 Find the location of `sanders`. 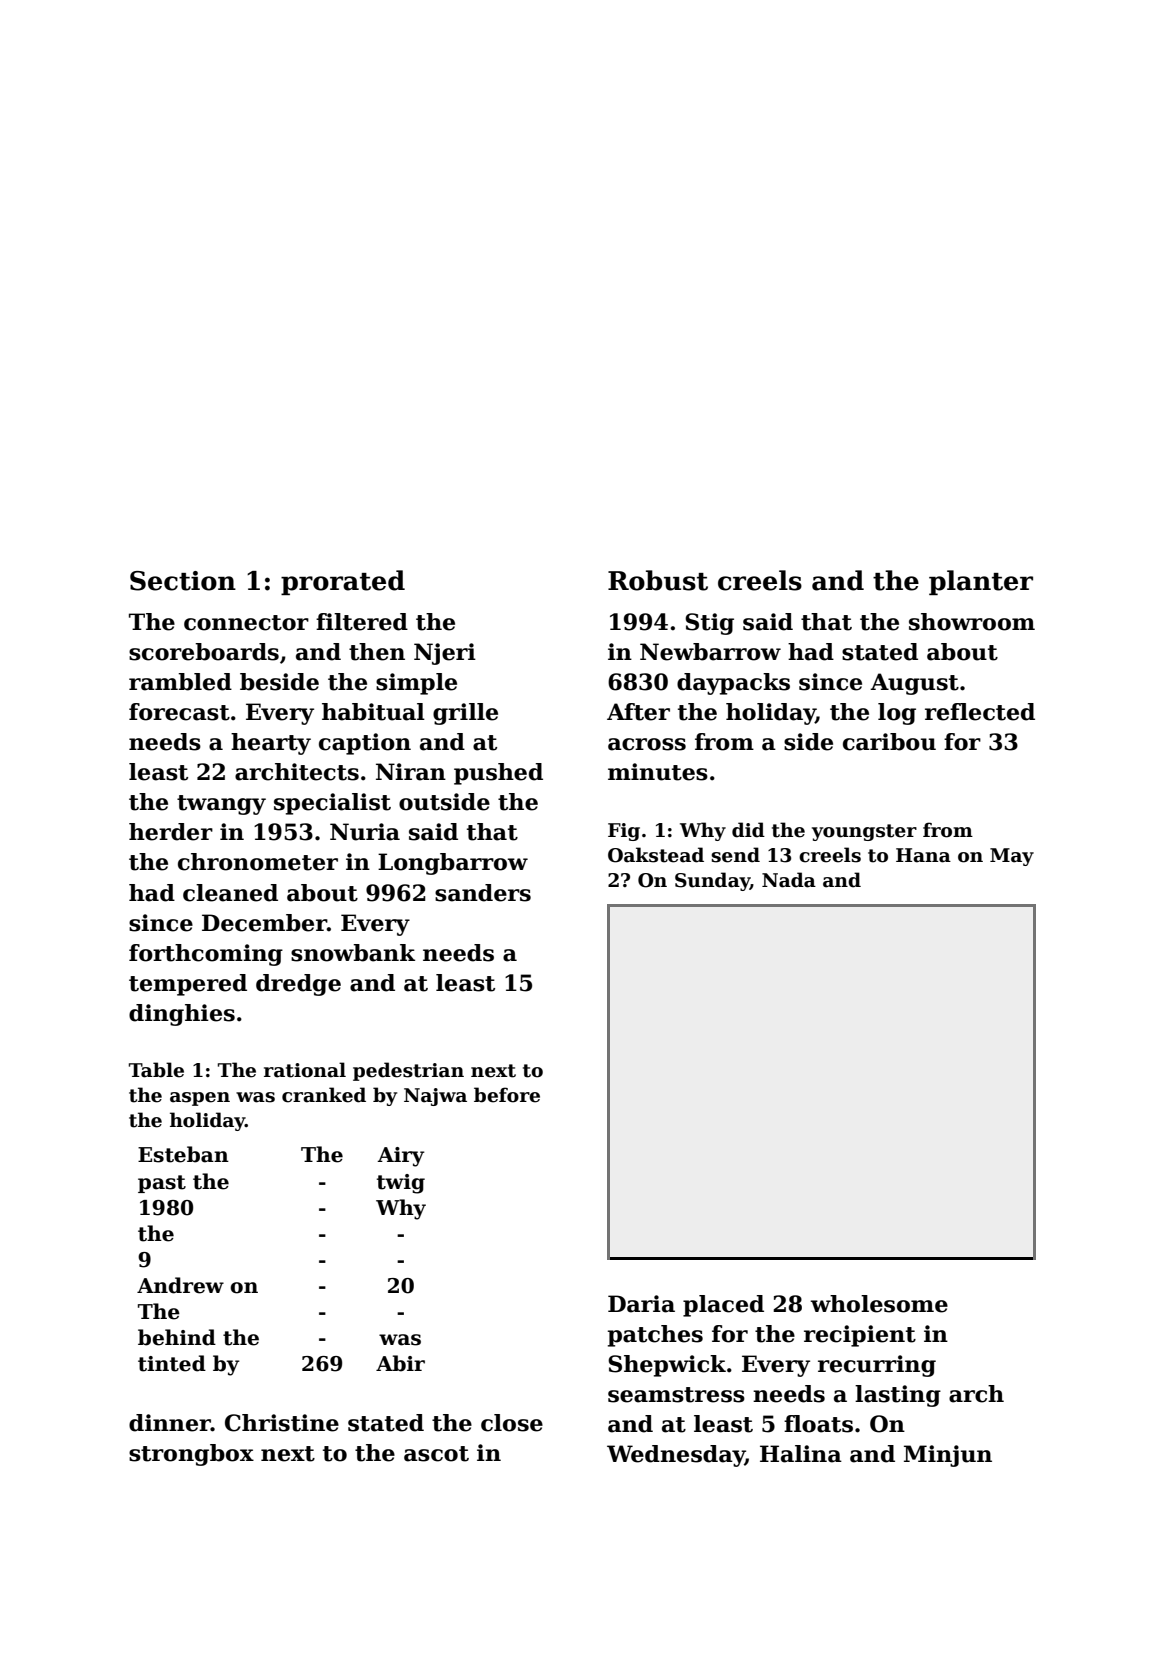

sanders is located at coordinates (483, 893).
